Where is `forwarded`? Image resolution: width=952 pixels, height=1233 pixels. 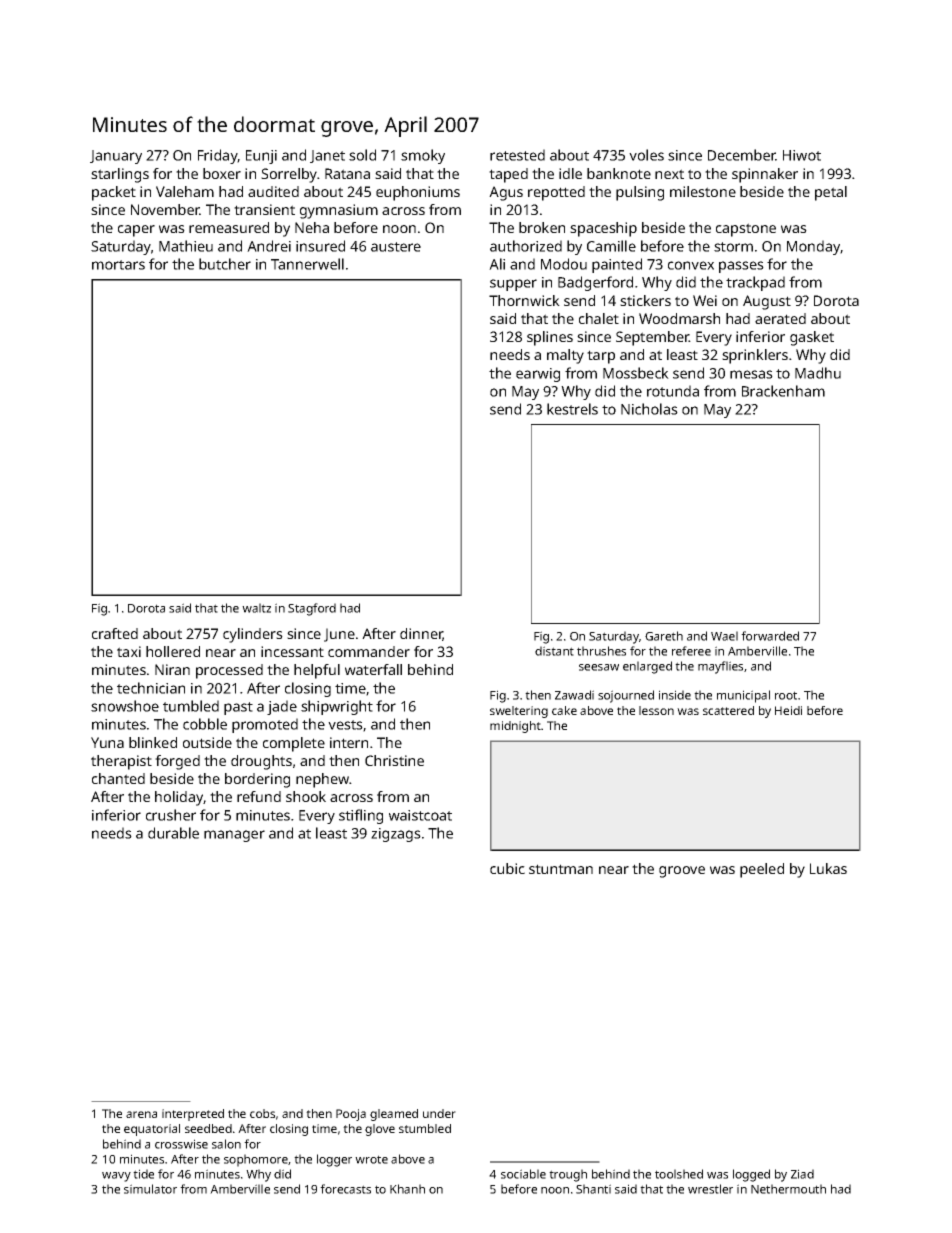 forwarded is located at coordinates (770, 636).
